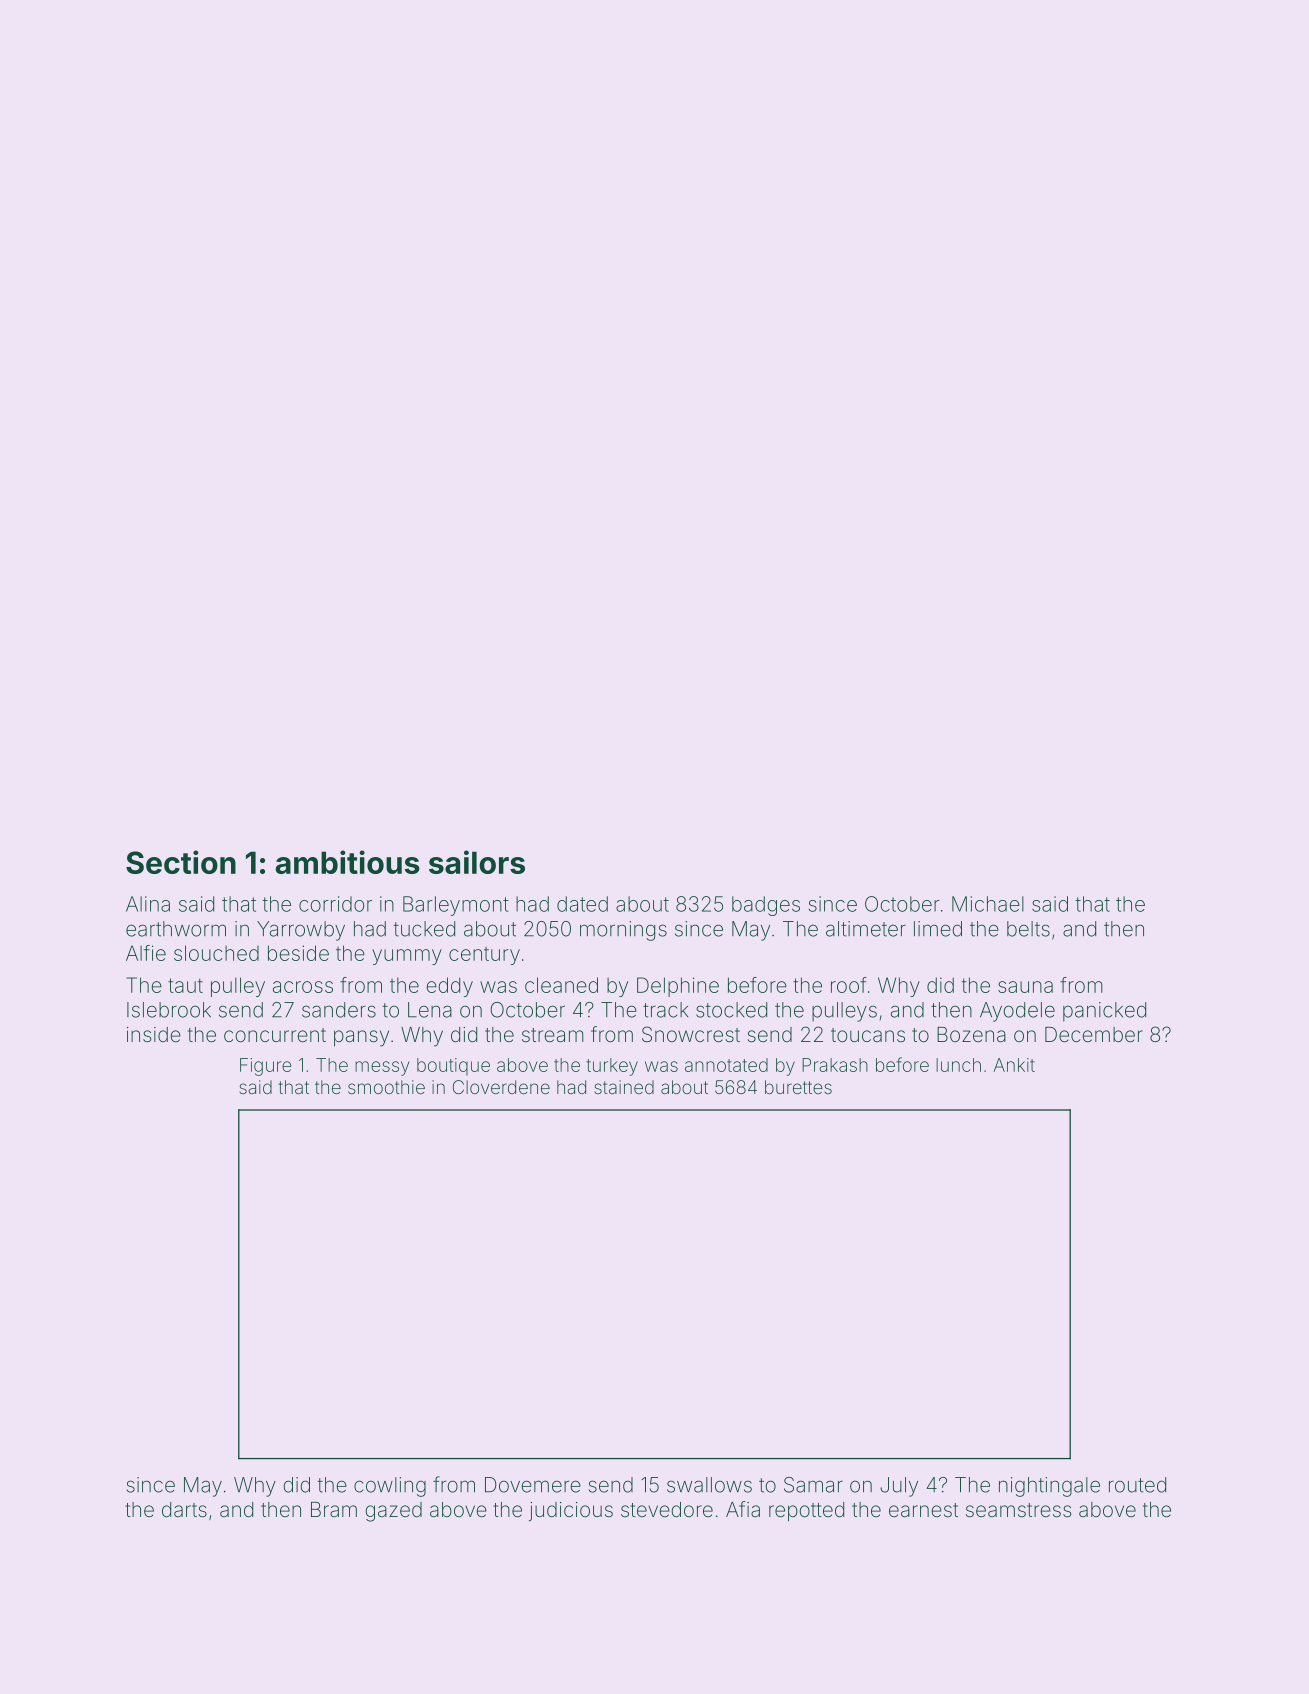 The width and height of the image is (1309, 1694). I want to click on nightingale, so click(1049, 1487).
